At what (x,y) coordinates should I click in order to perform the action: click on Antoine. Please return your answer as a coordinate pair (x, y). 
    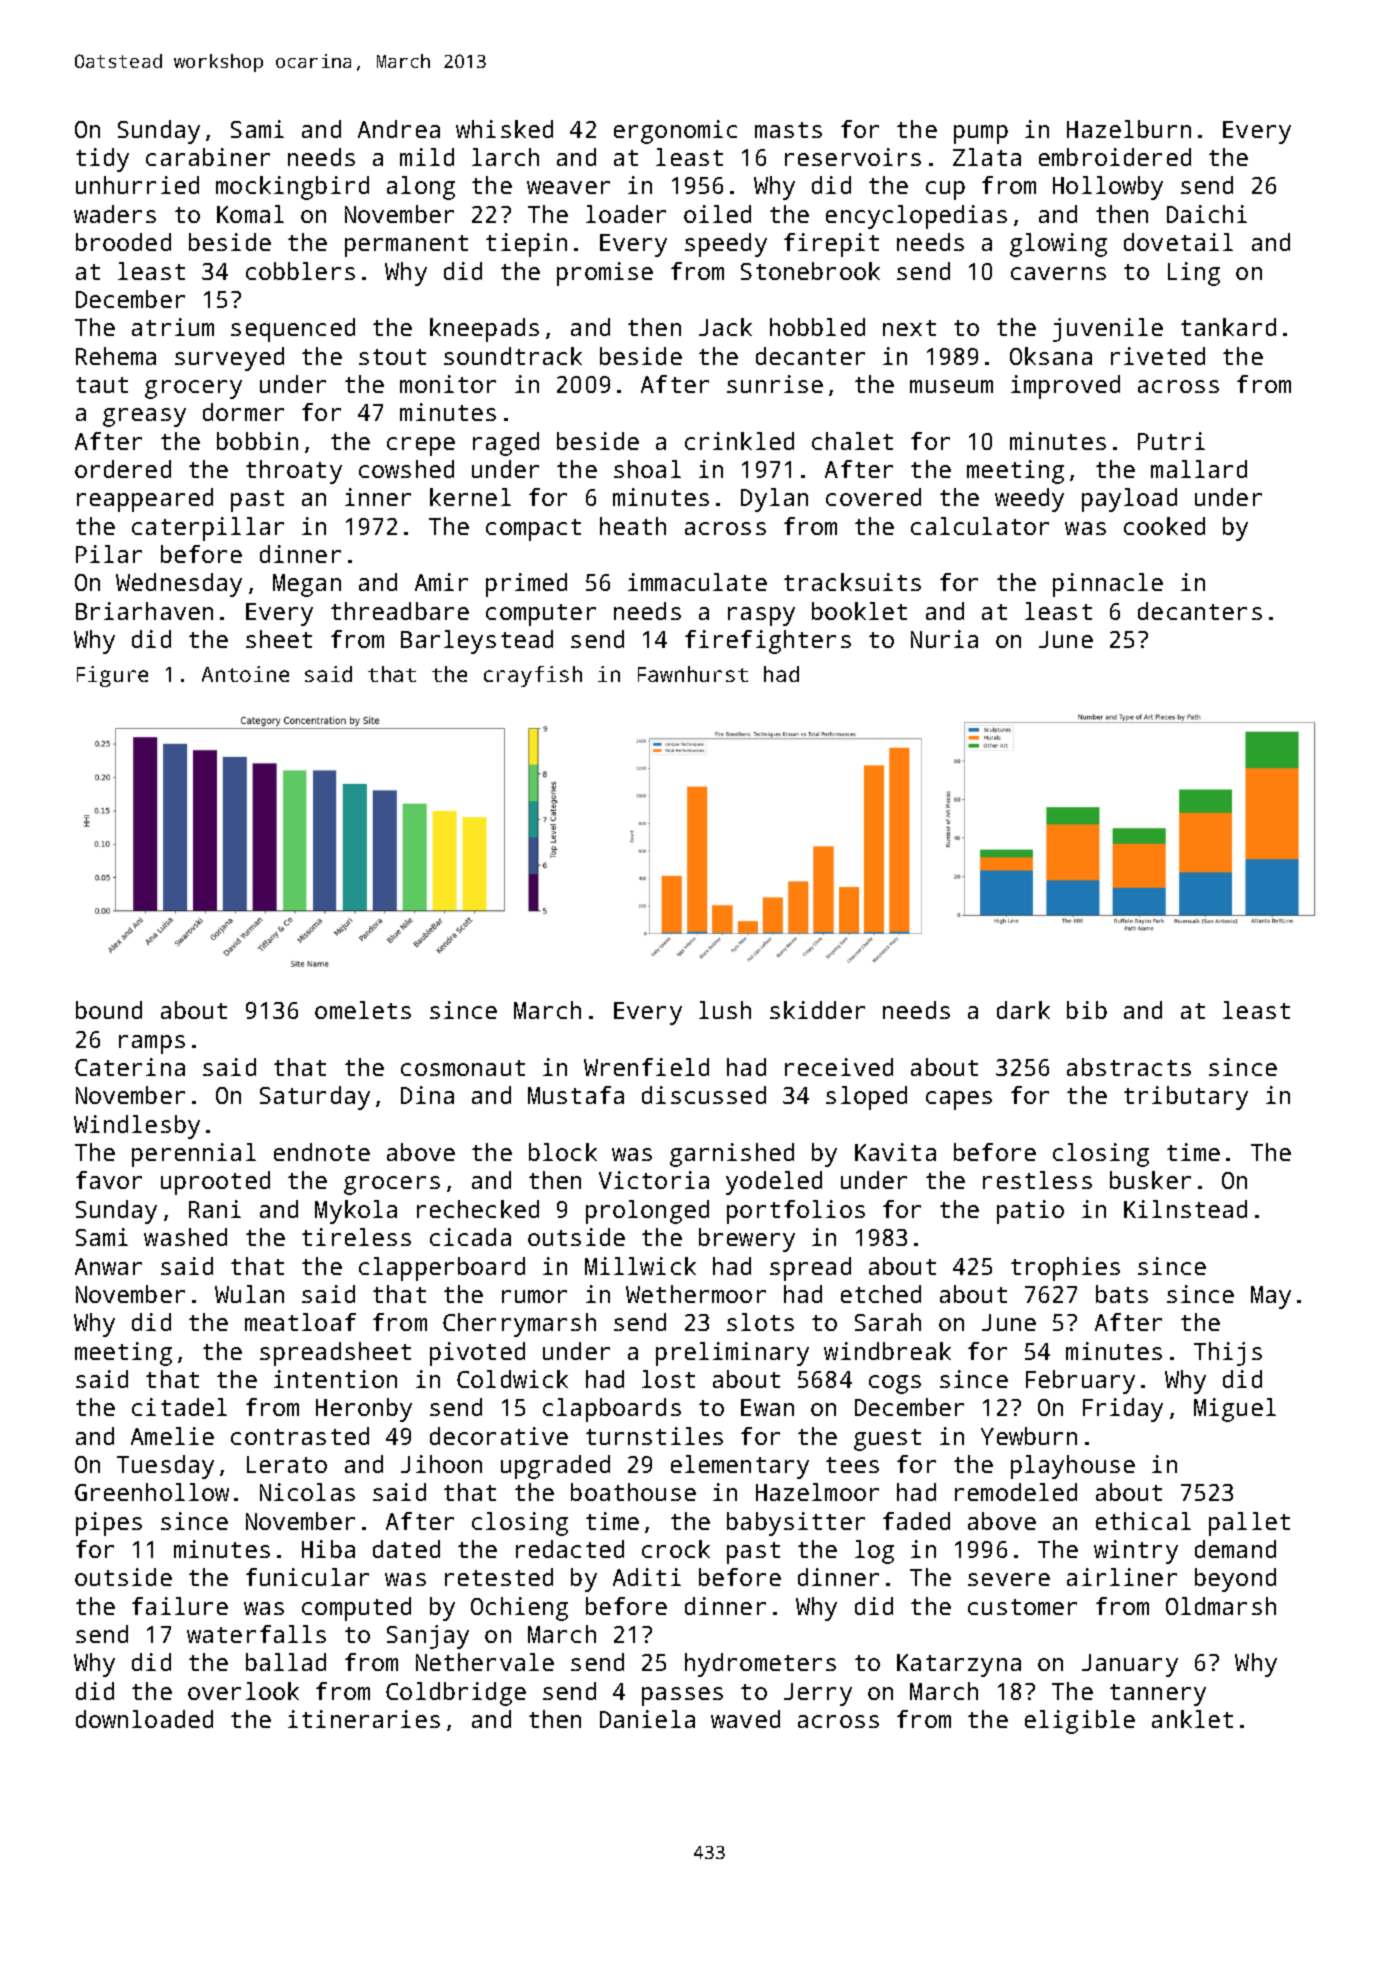
    Looking at the image, I should click on (245, 674).
